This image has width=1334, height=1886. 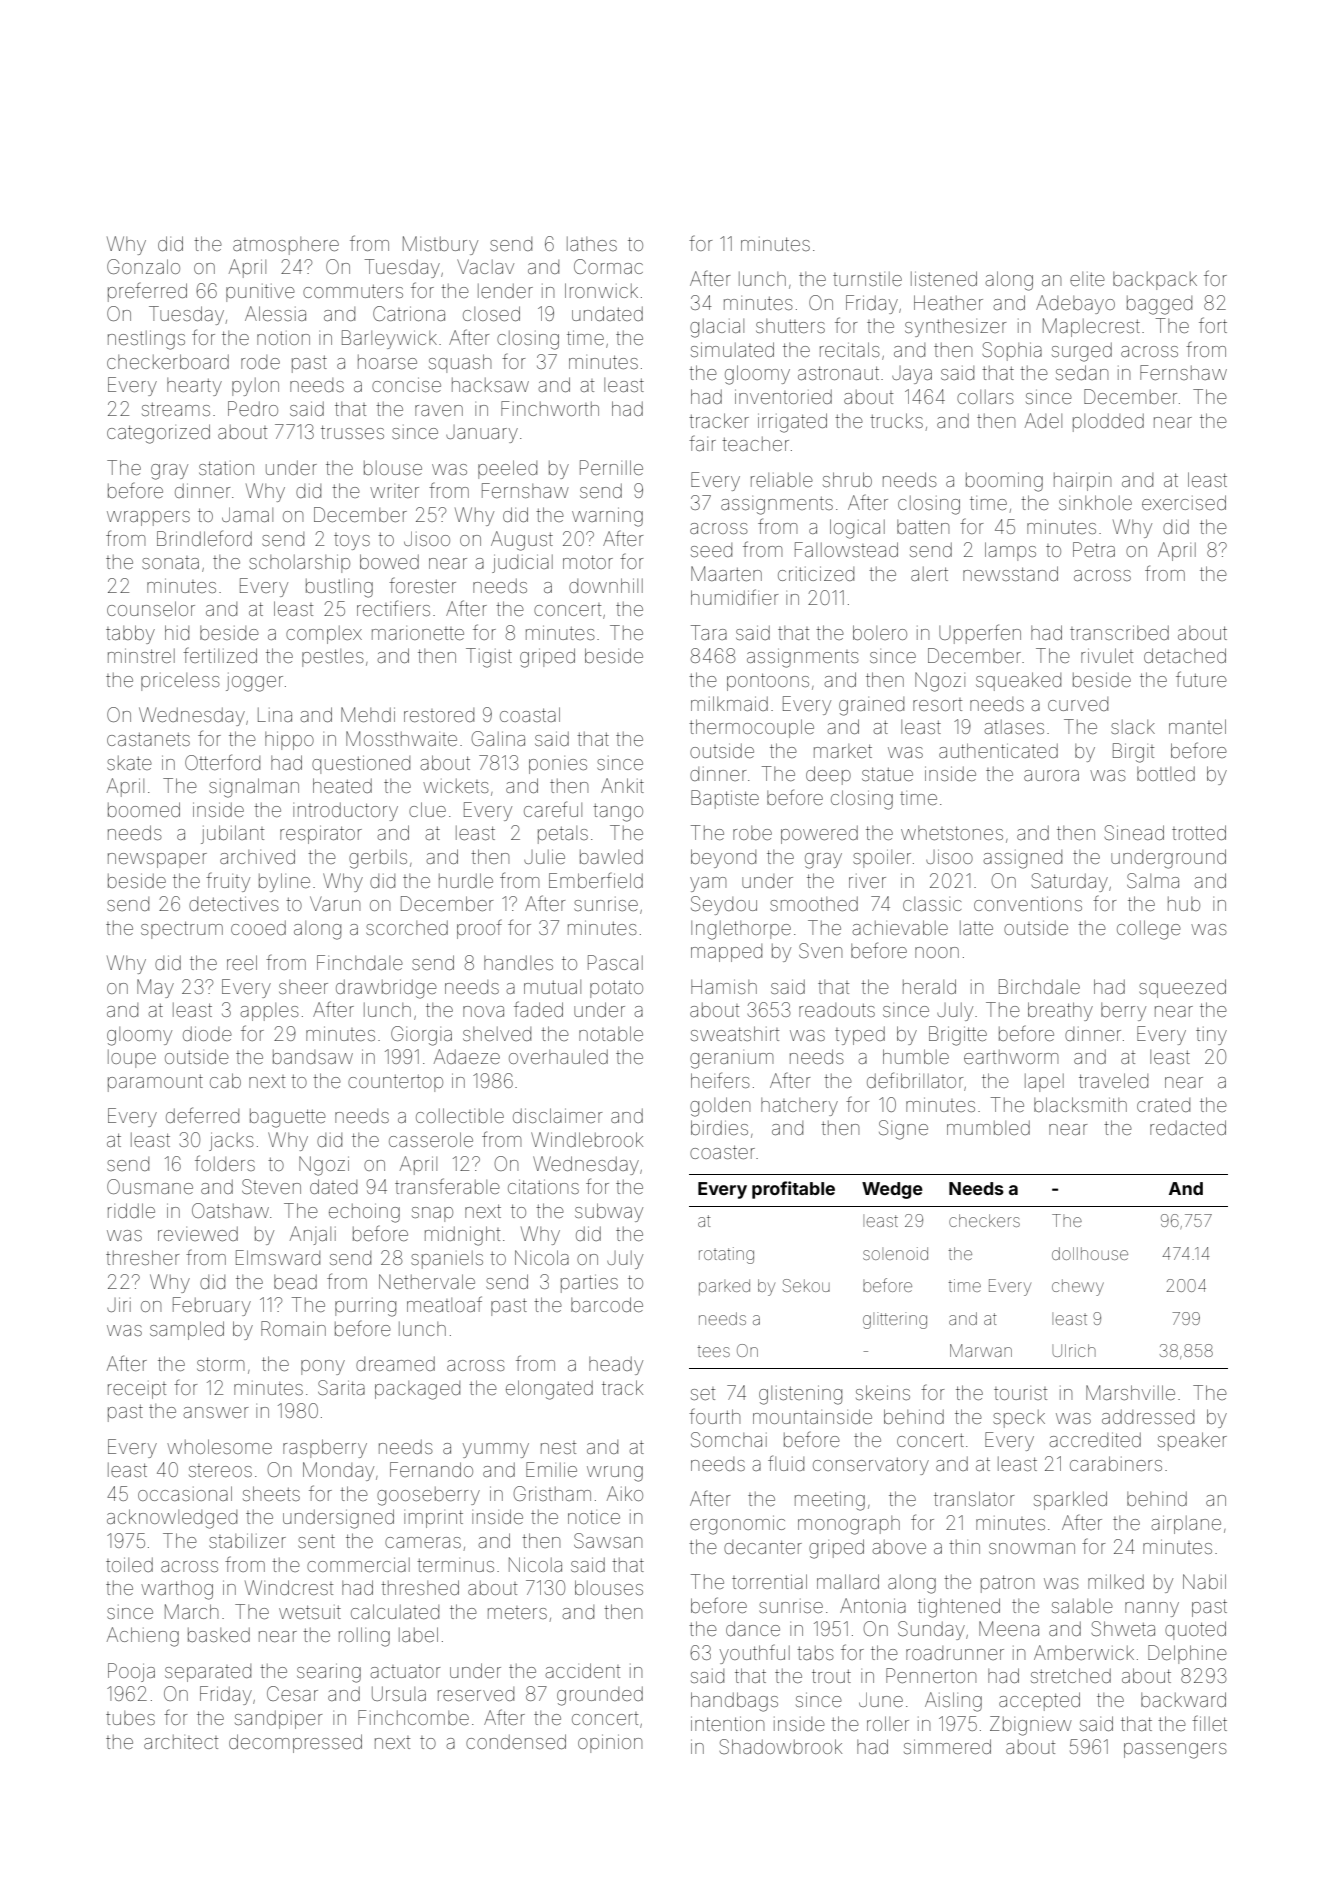 What do you see at coordinates (333, 658) in the image?
I see `pestles` at bounding box center [333, 658].
